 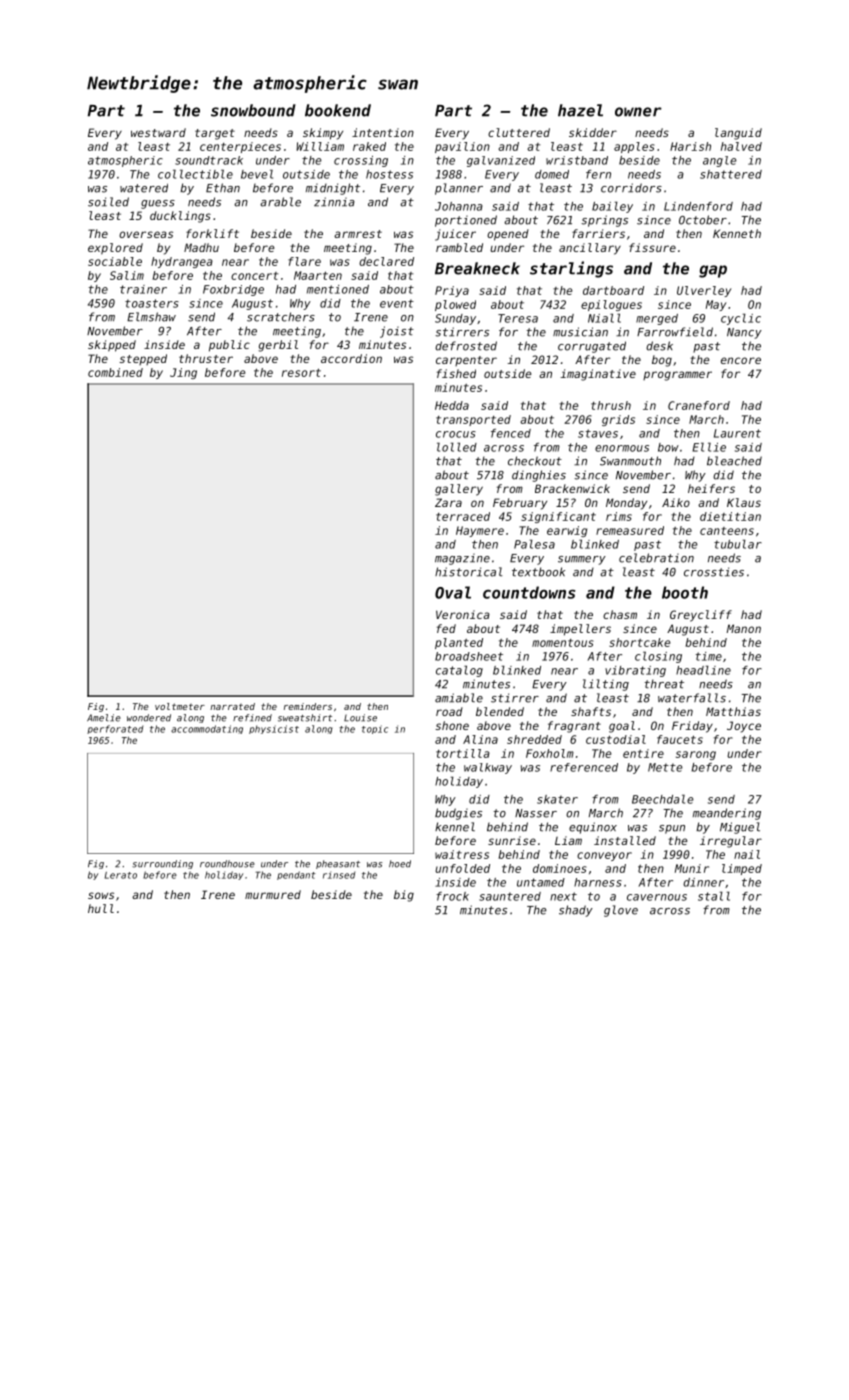 What do you see at coordinates (101, 908) in the screenshot?
I see `hull` at bounding box center [101, 908].
